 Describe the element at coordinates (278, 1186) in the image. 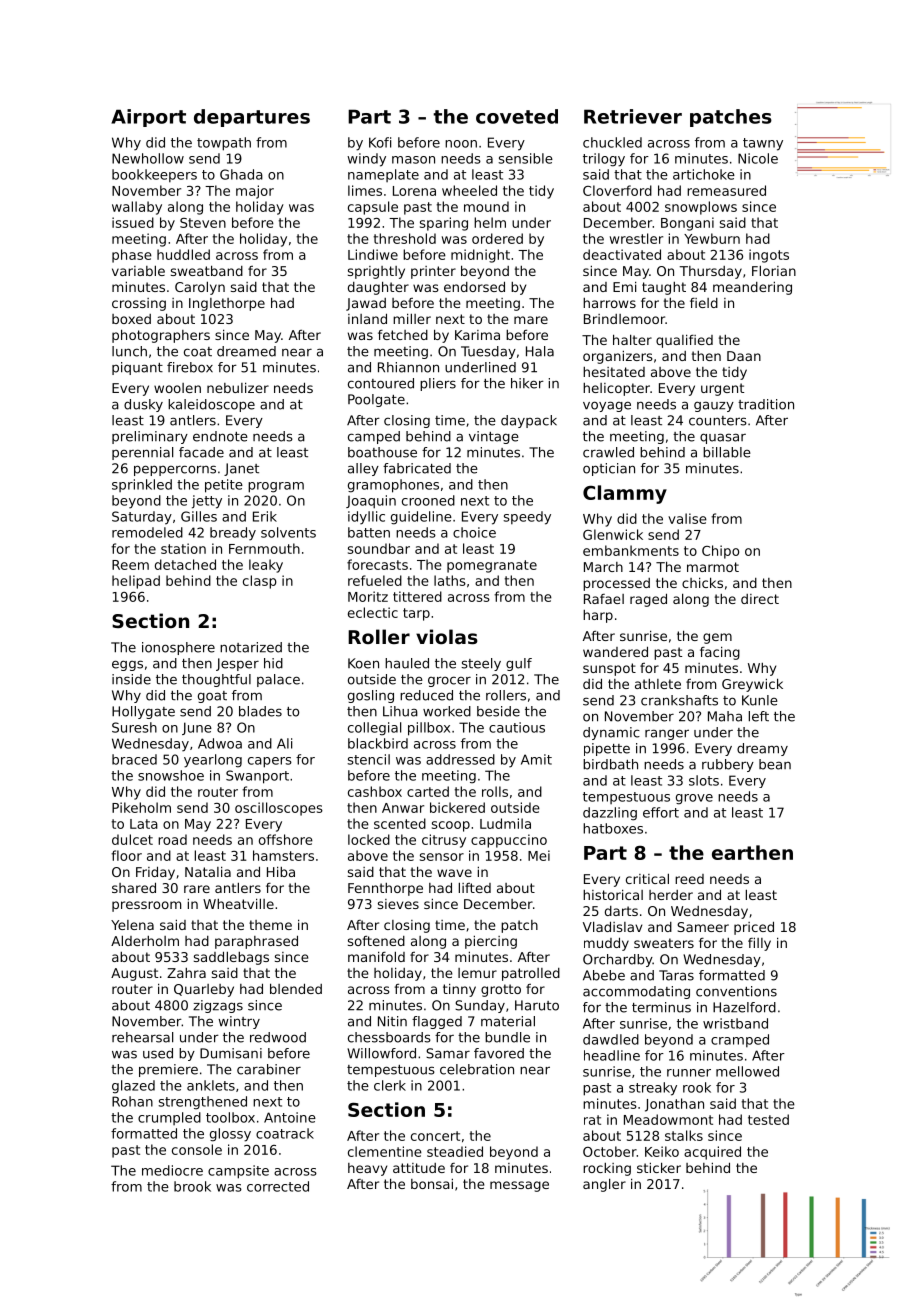

I see `corrected` at that location.
